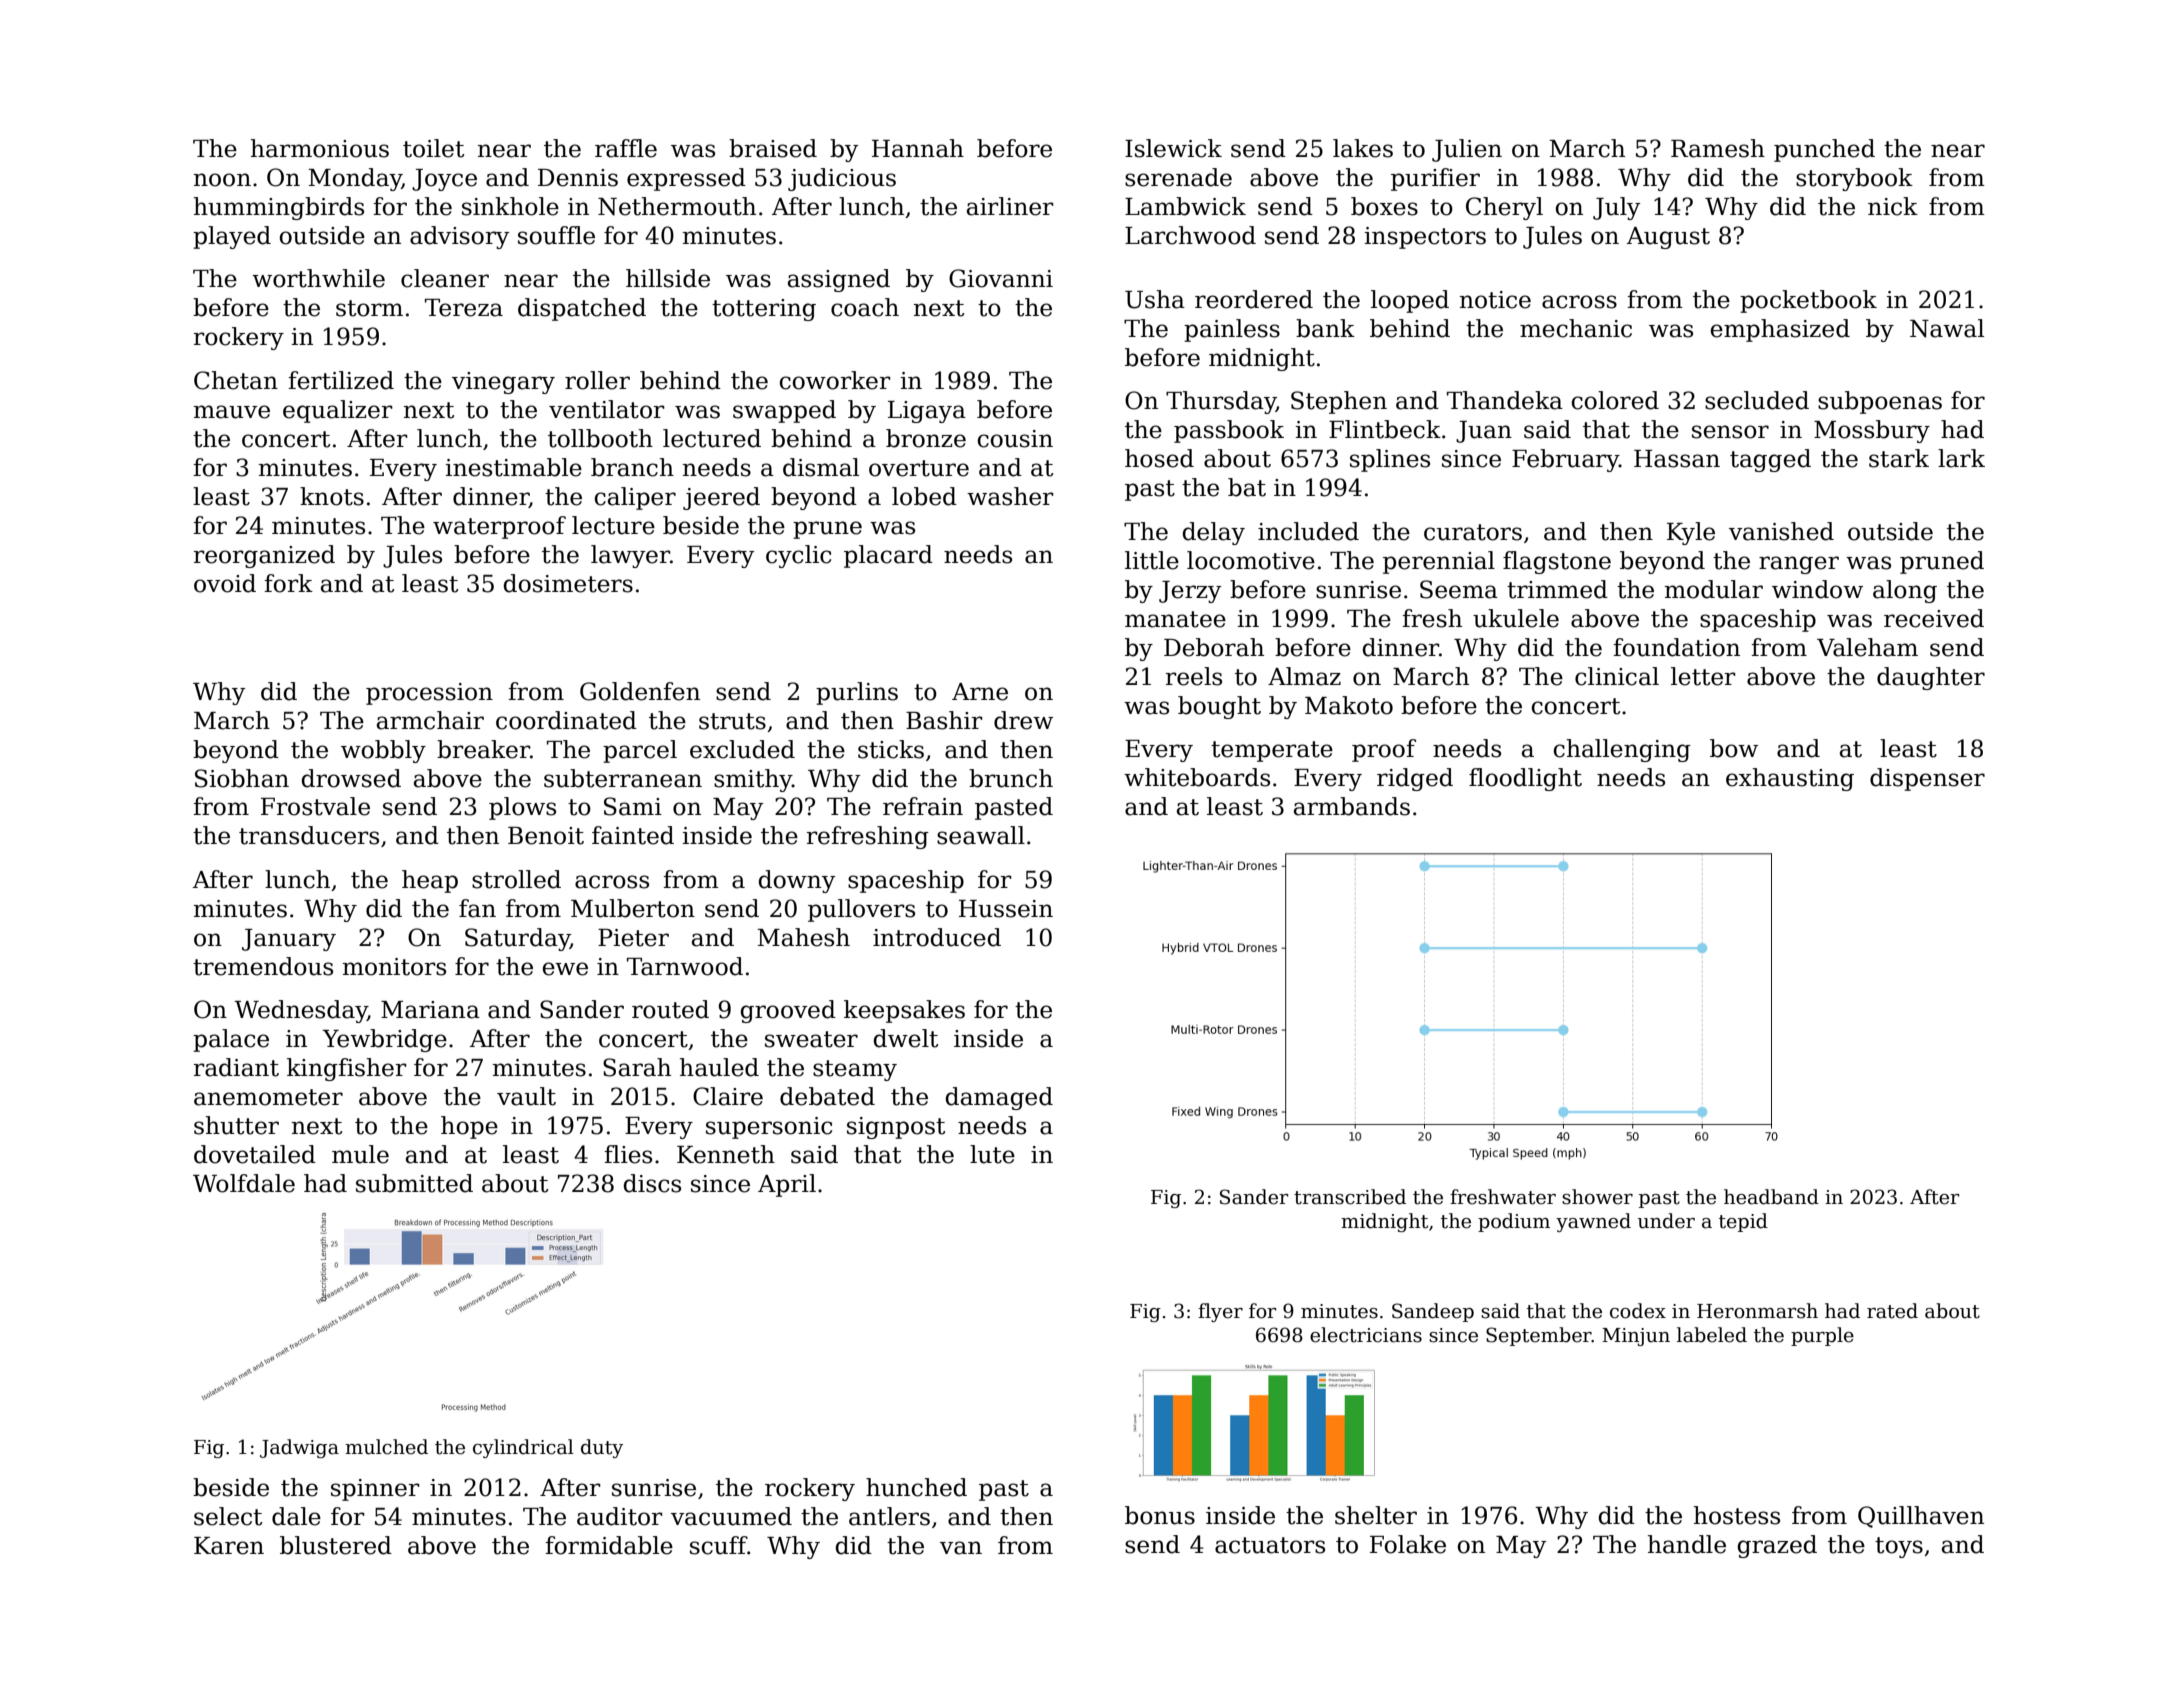  Describe the element at coordinates (1817, 589) in the screenshot. I see `window` at that location.
